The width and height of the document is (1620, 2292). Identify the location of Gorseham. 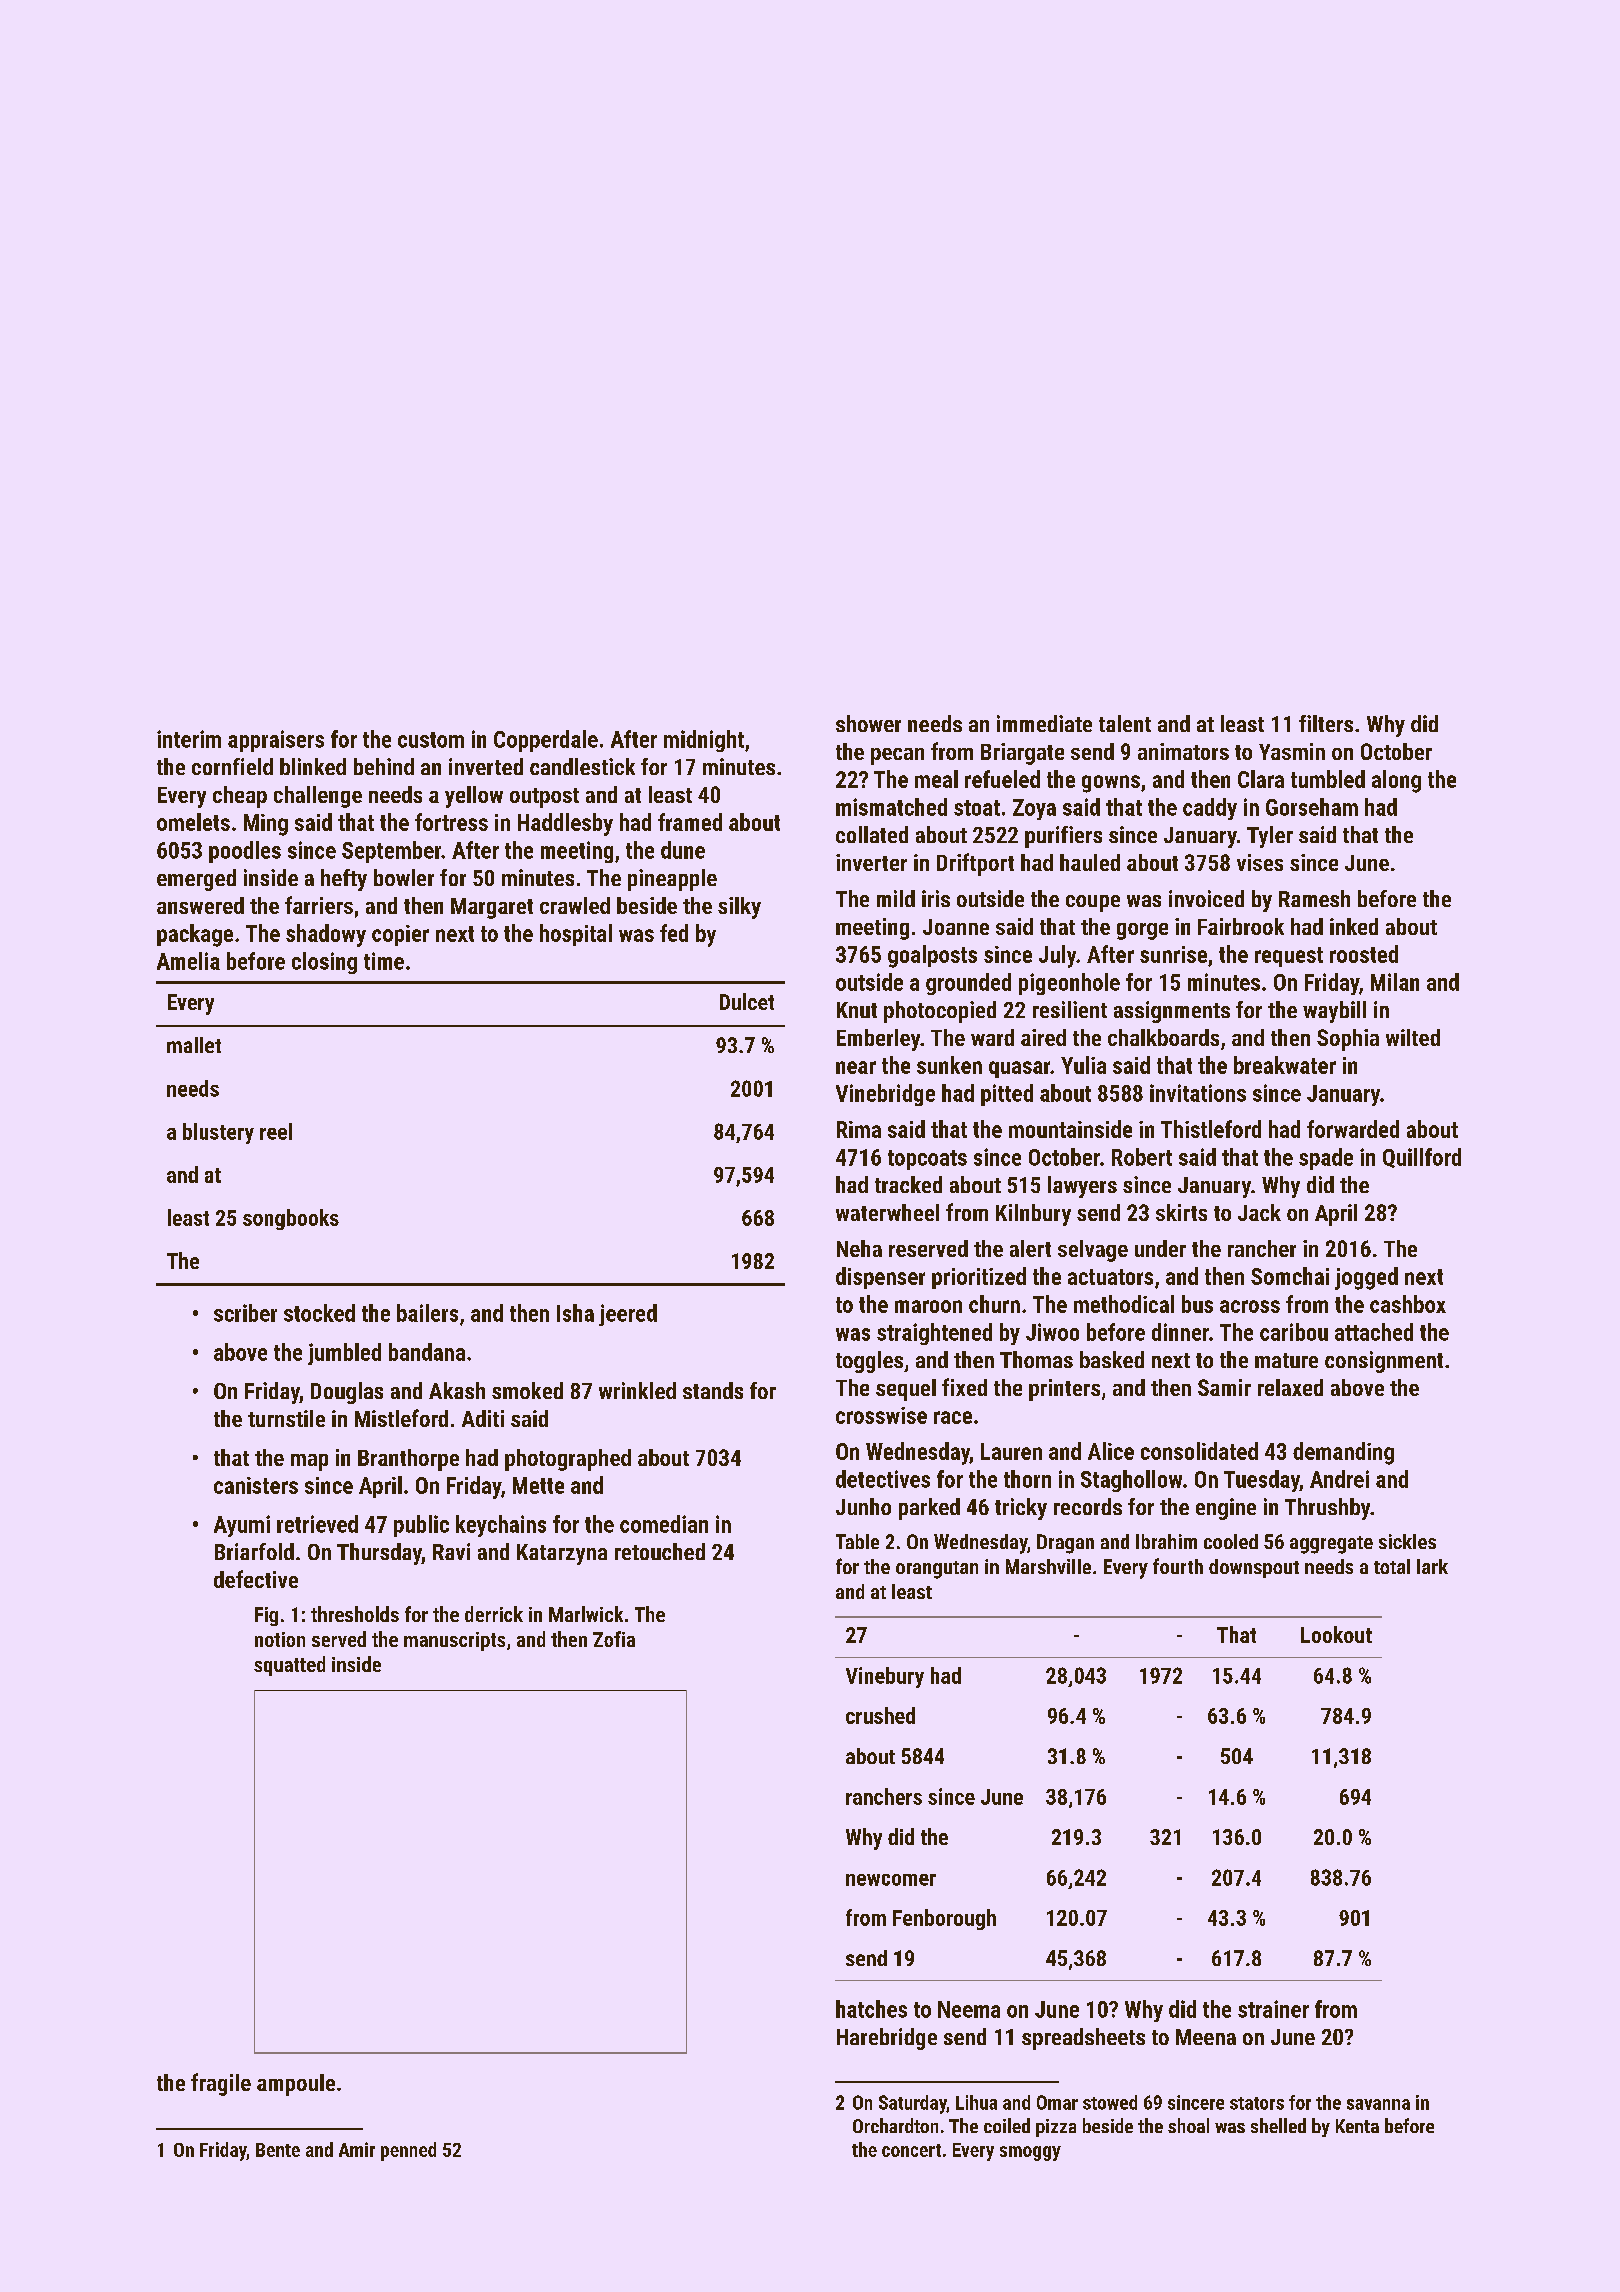
(1312, 807).
